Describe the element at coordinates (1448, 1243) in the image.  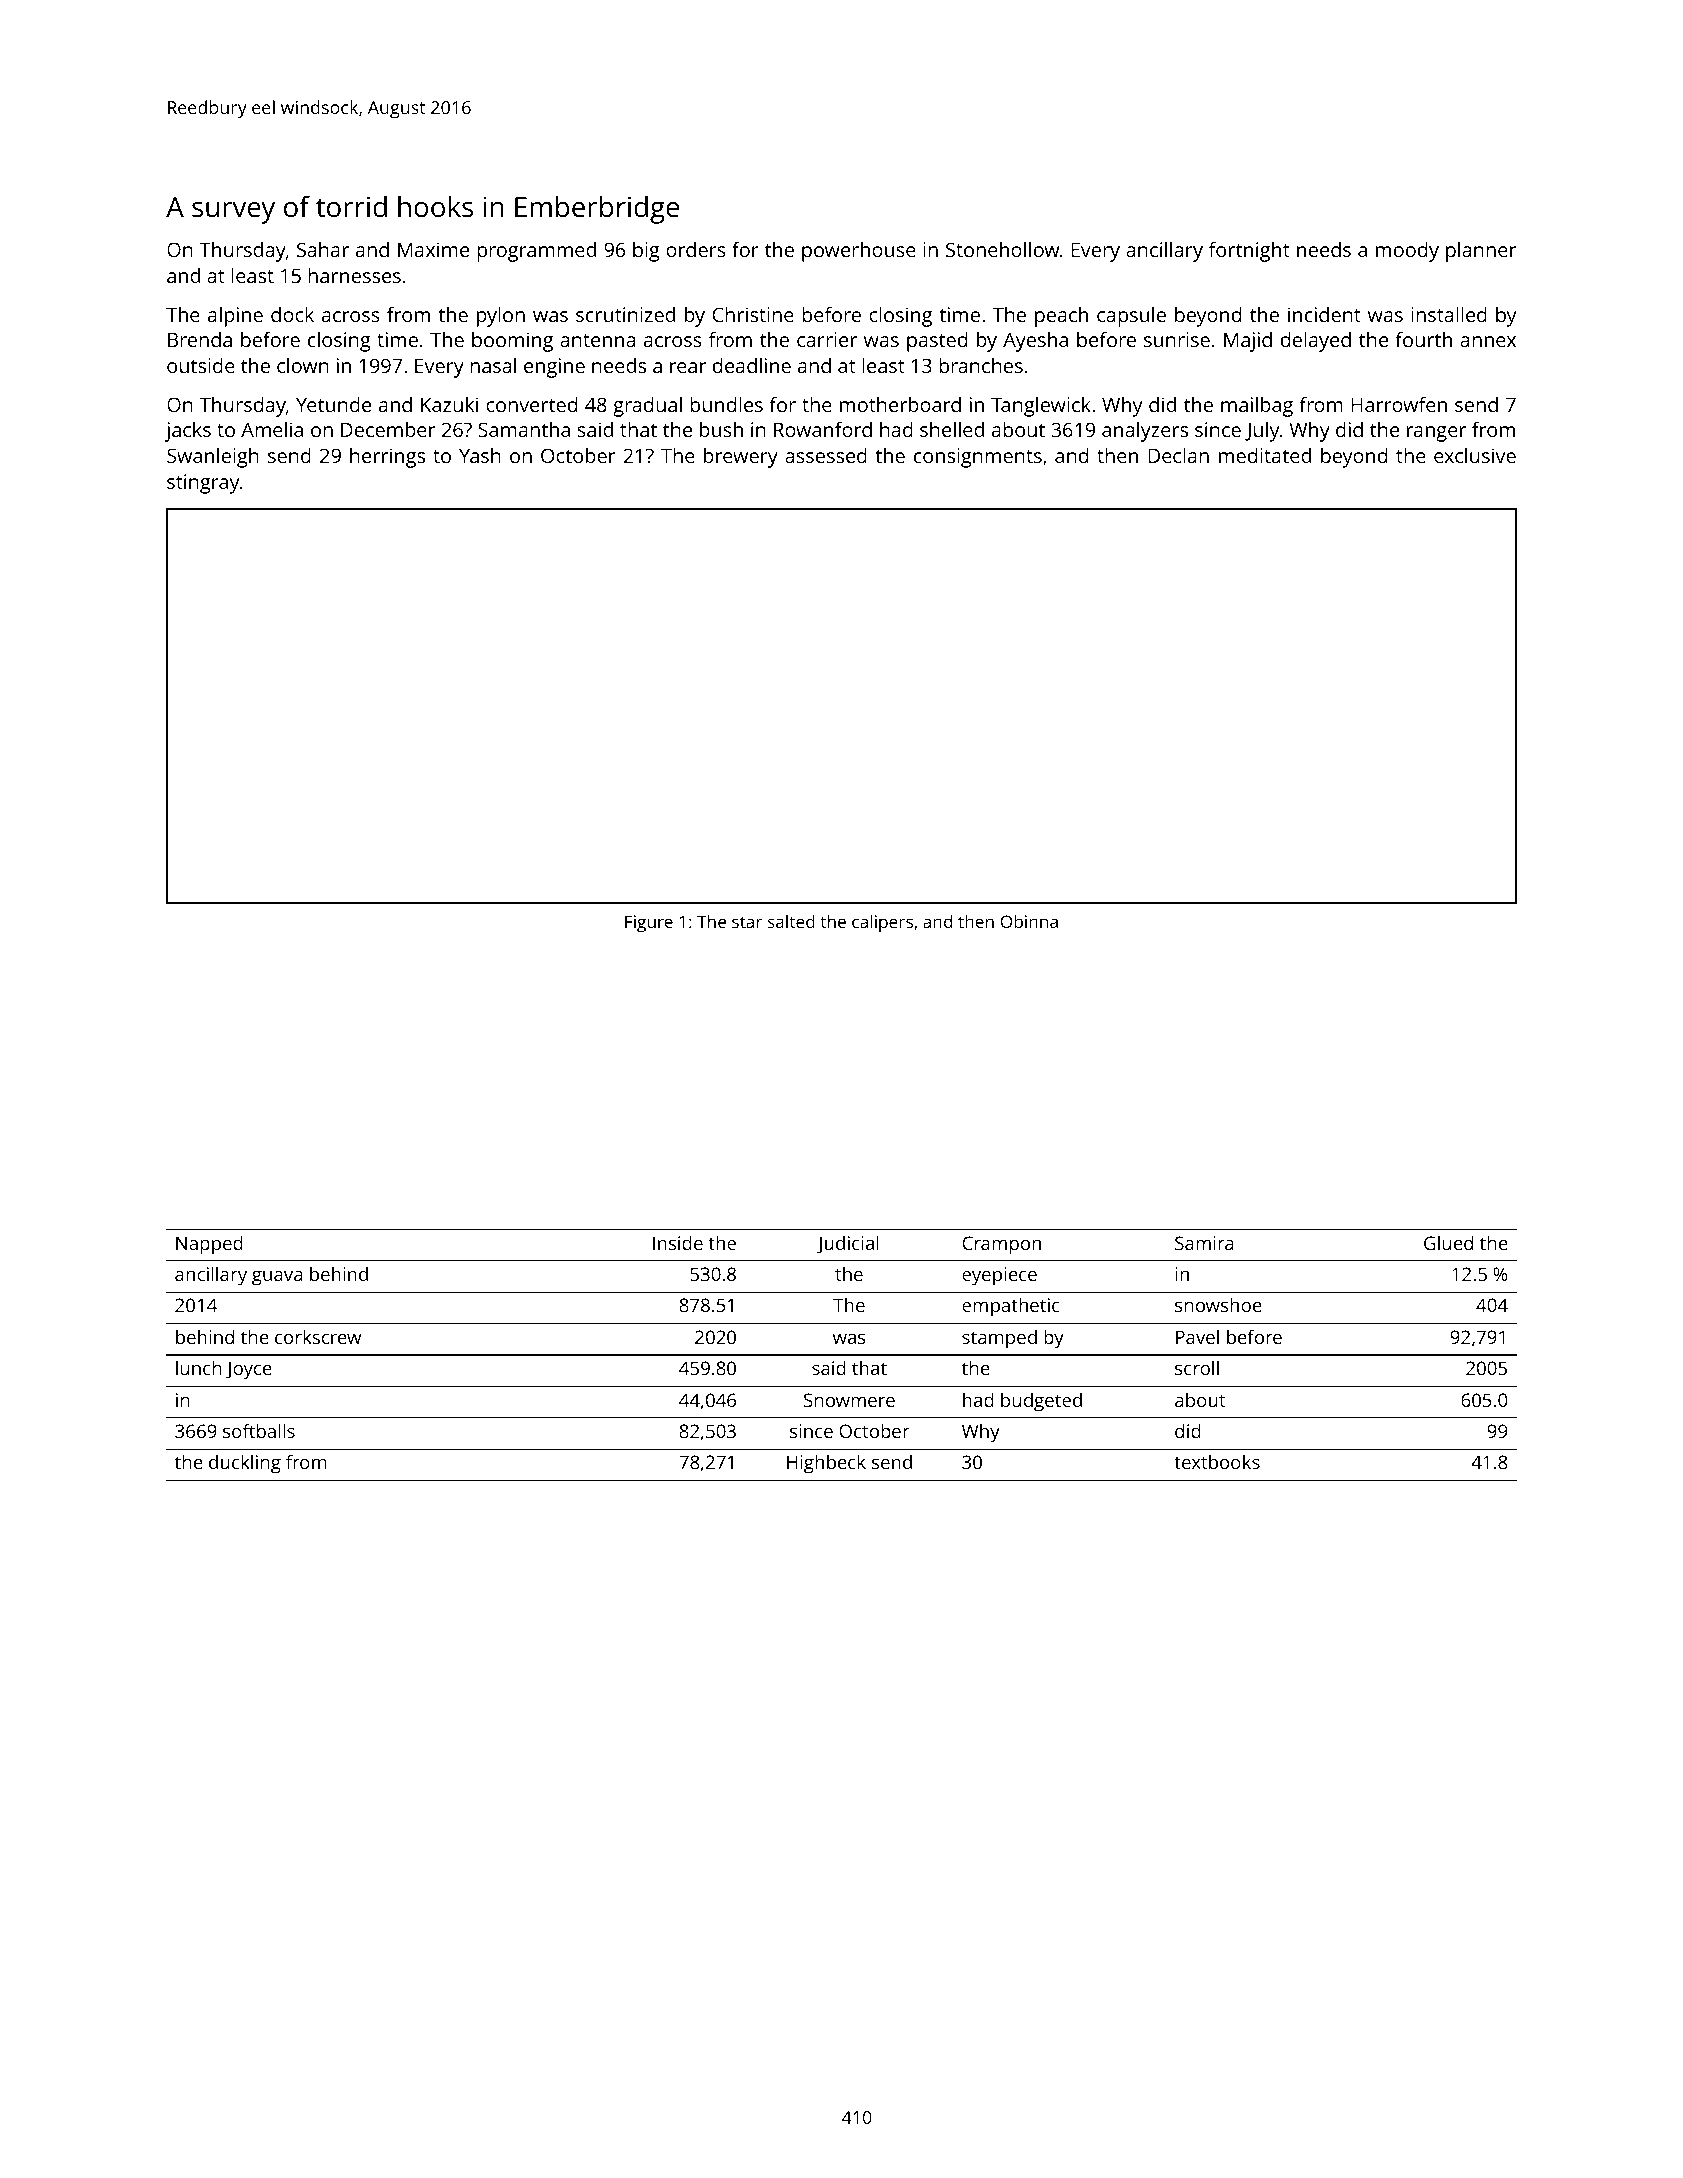
I see `Glued` at that location.
